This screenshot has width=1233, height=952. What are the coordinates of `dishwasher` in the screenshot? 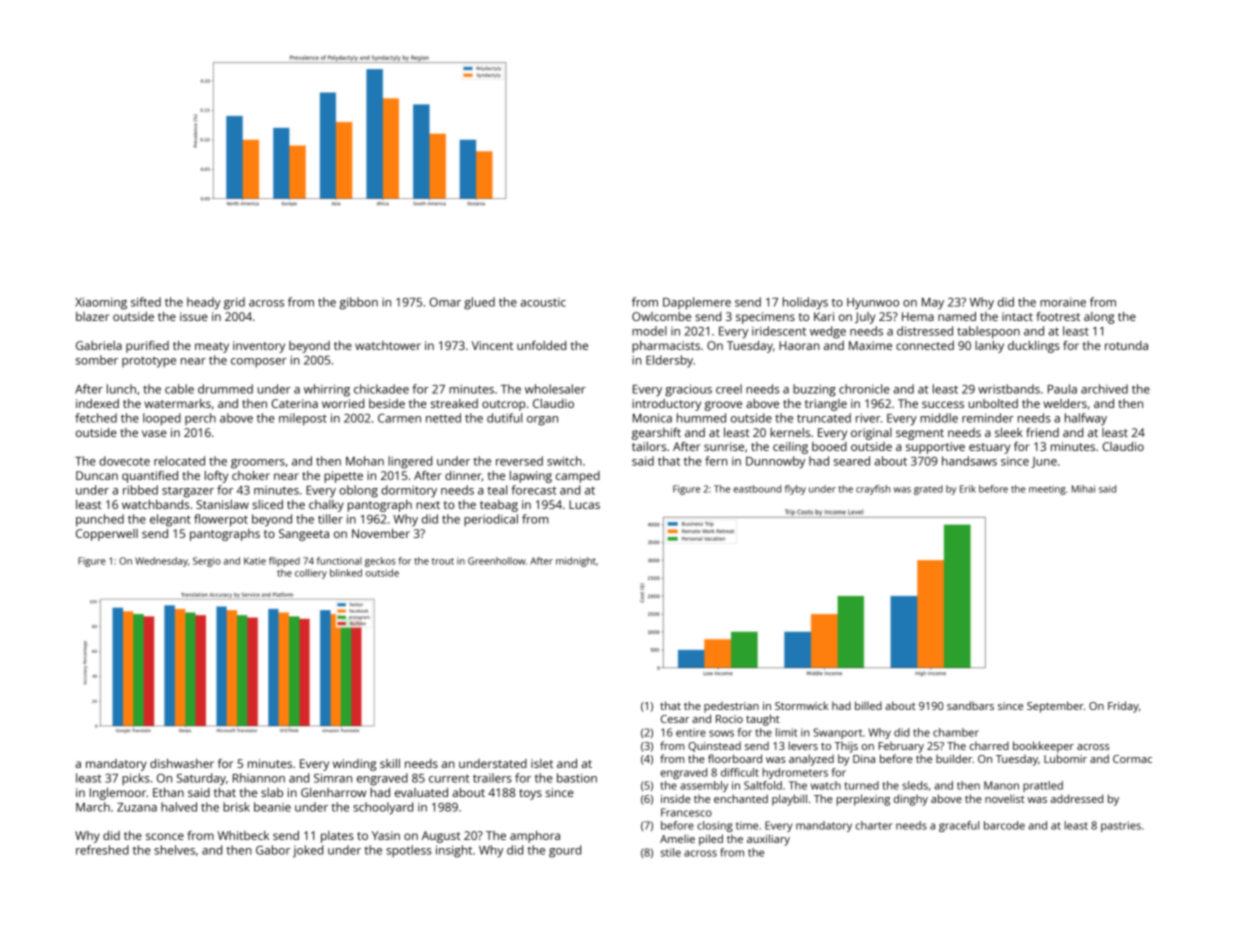 It's located at (182, 763).
